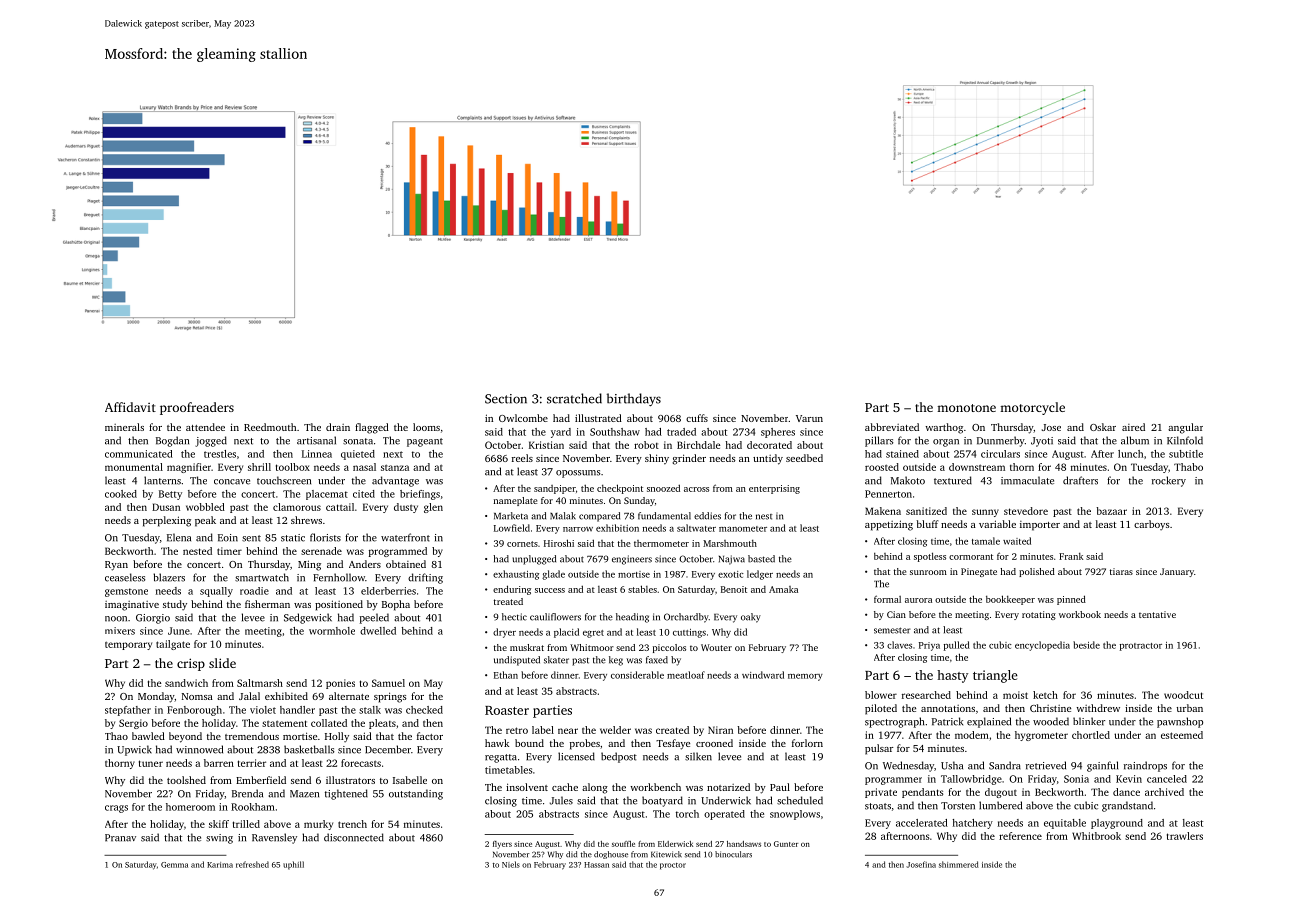 The height and width of the document is (924, 1308). What do you see at coordinates (637, 675) in the document?
I see `considerable` at bounding box center [637, 675].
